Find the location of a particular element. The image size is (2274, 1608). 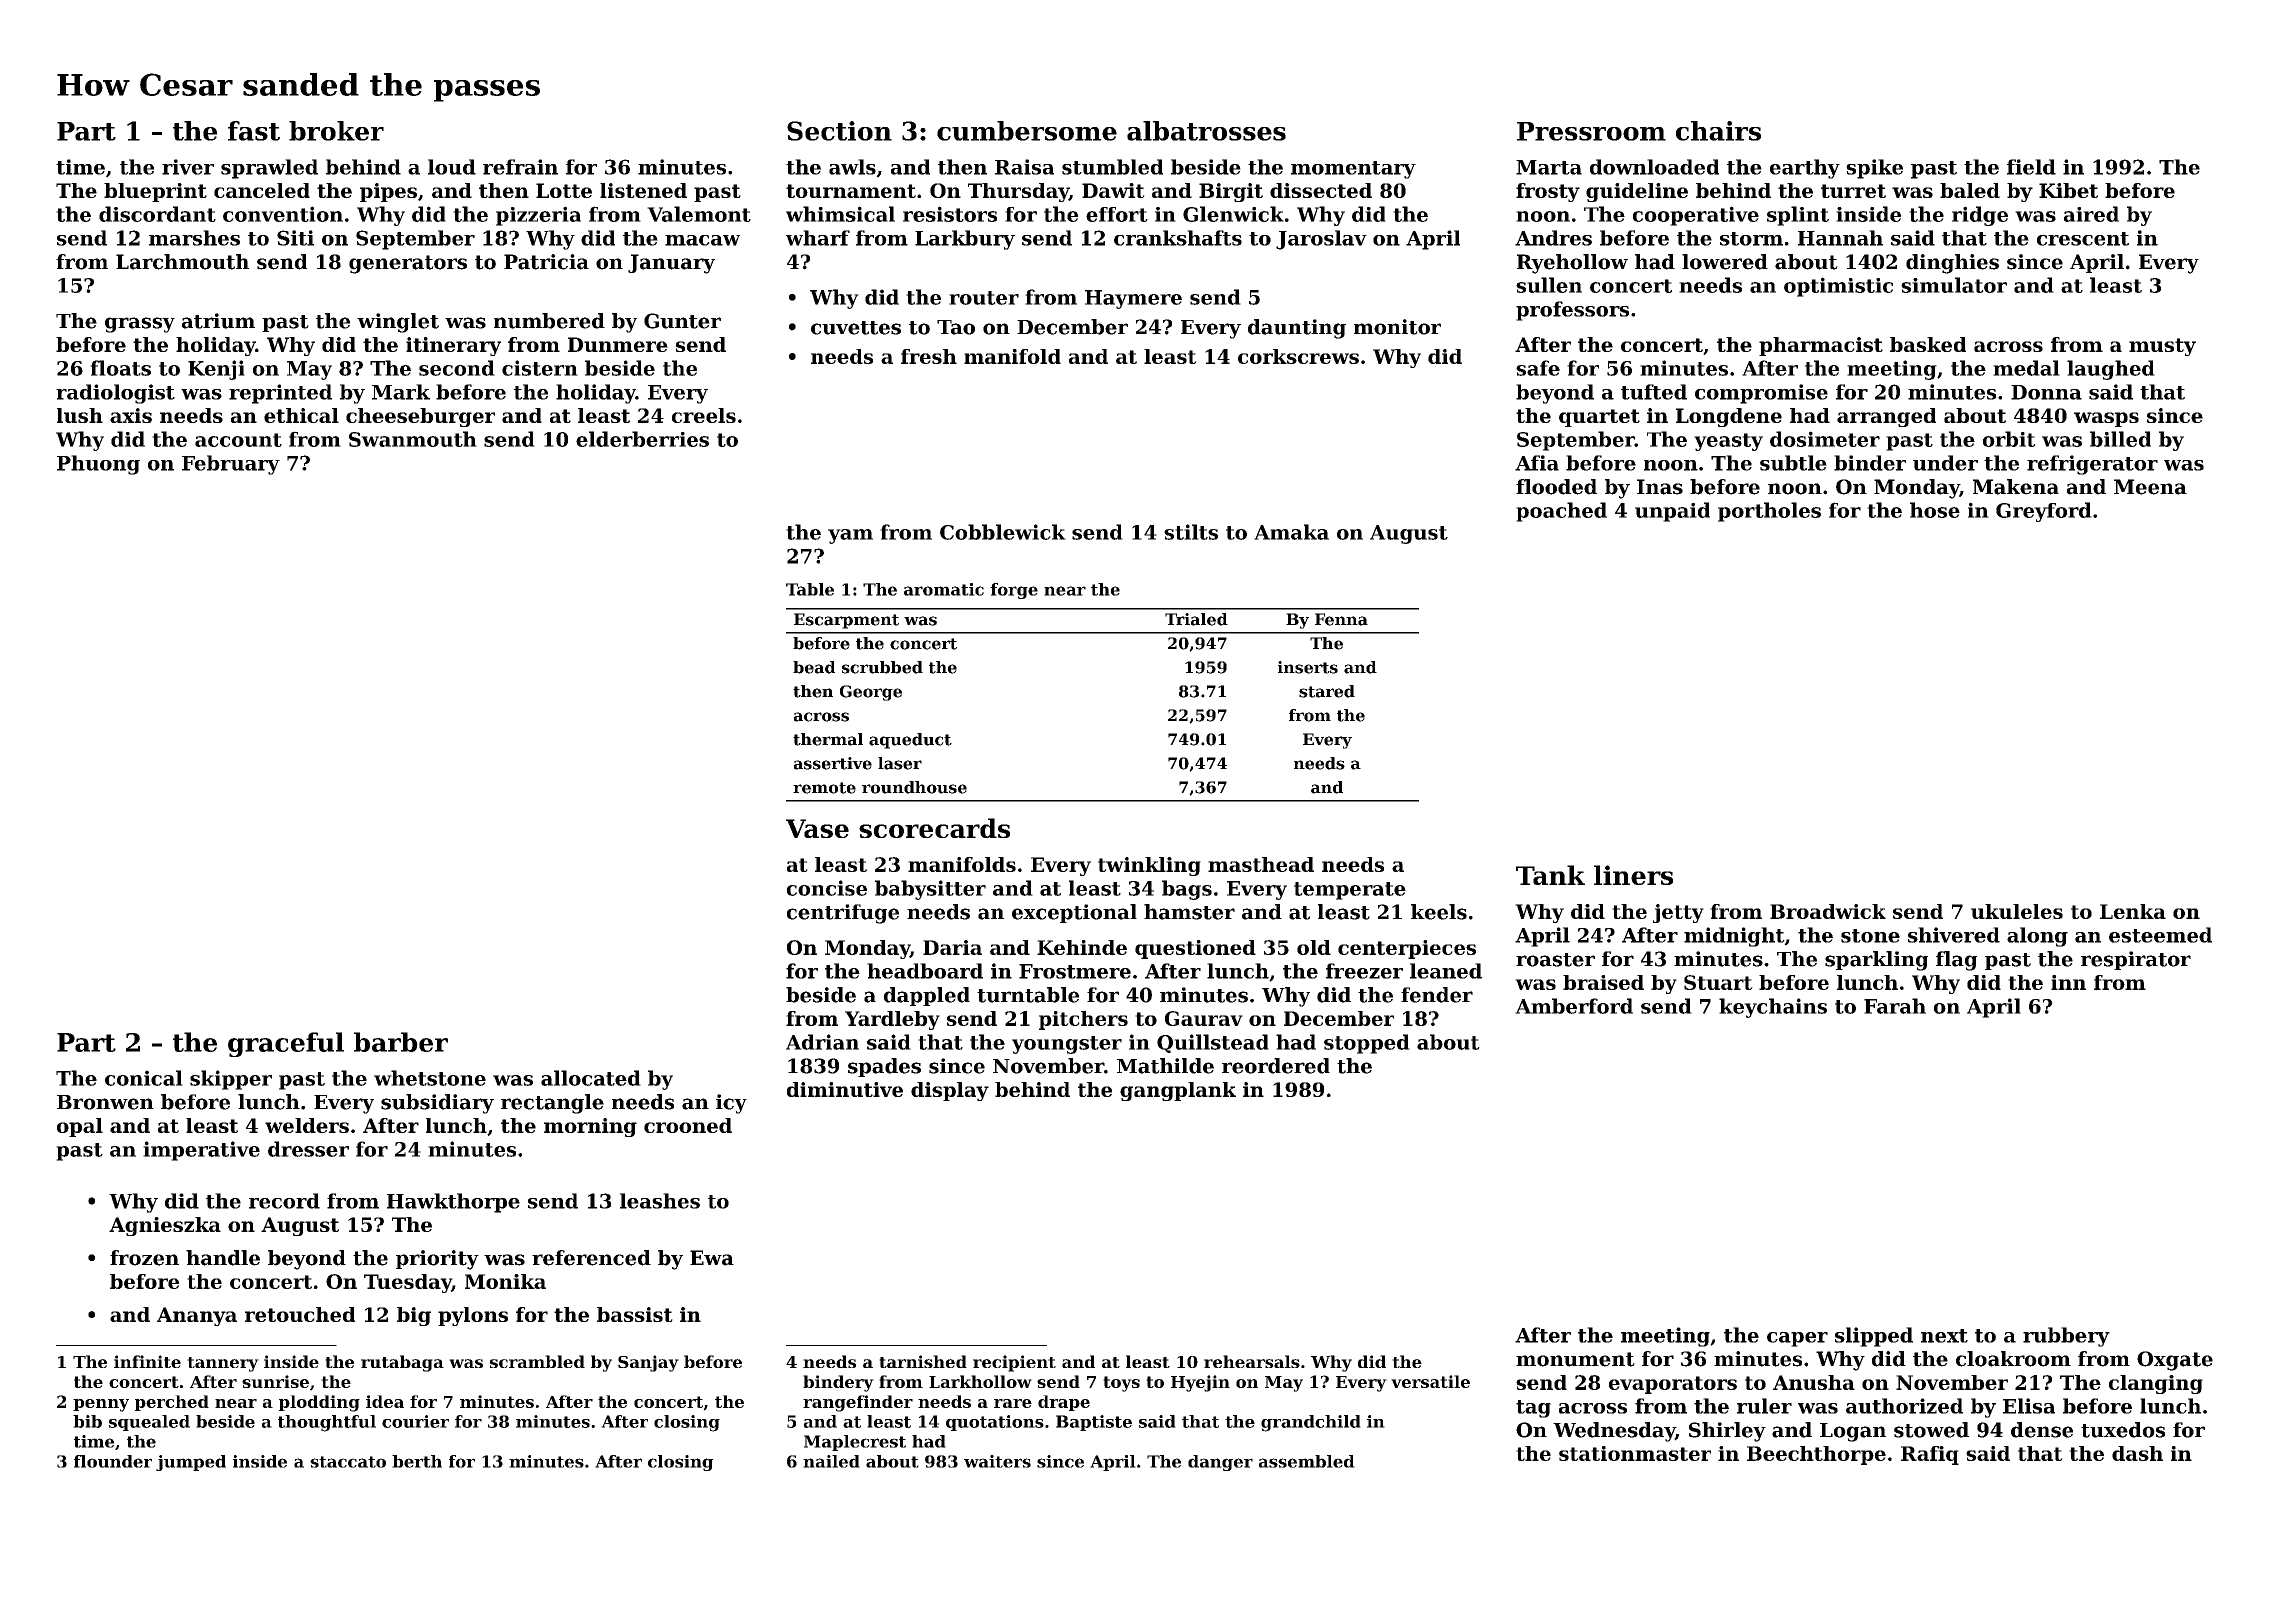

wharf is located at coordinates (818, 238).
